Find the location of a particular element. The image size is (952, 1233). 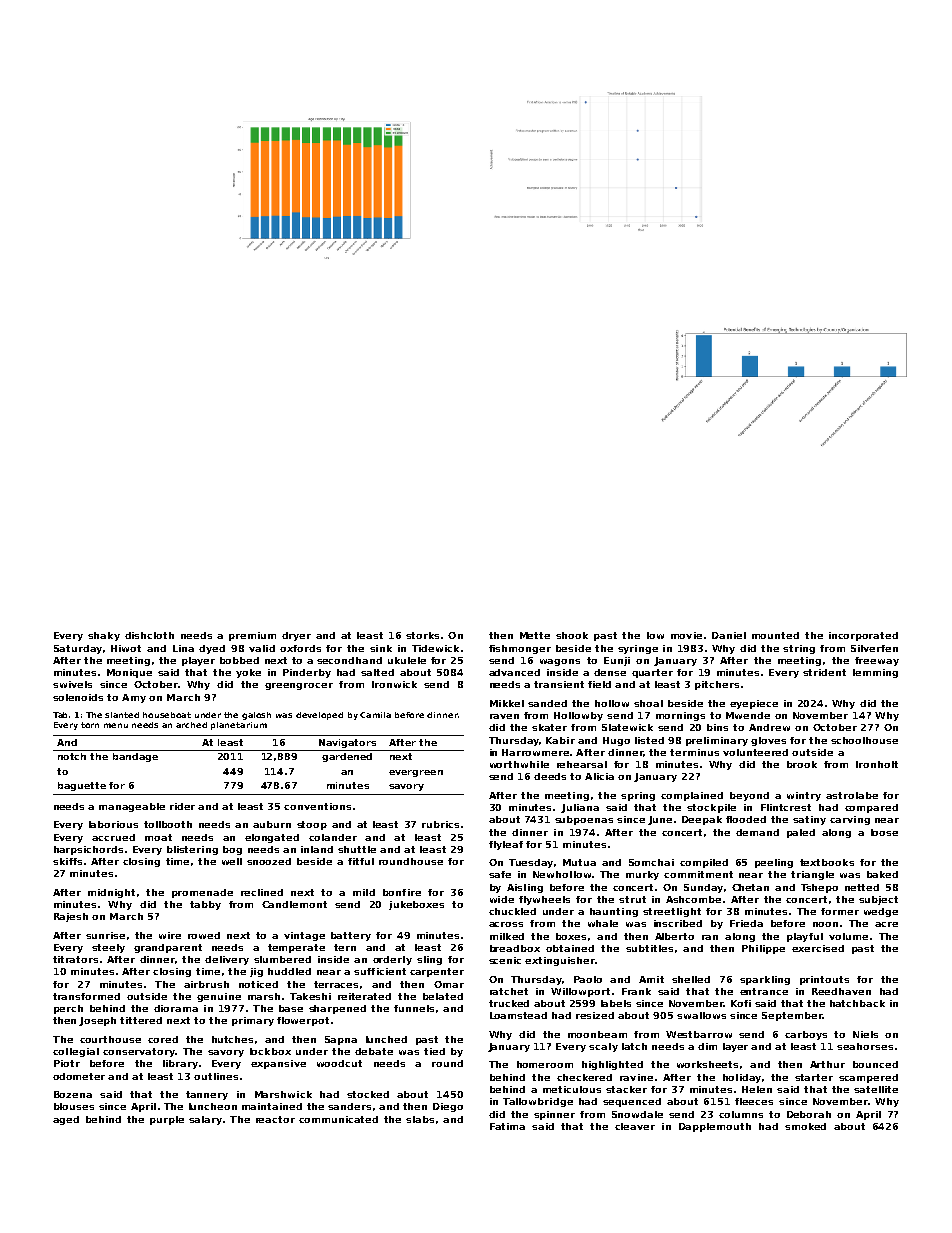

shelled is located at coordinates (691, 979).
